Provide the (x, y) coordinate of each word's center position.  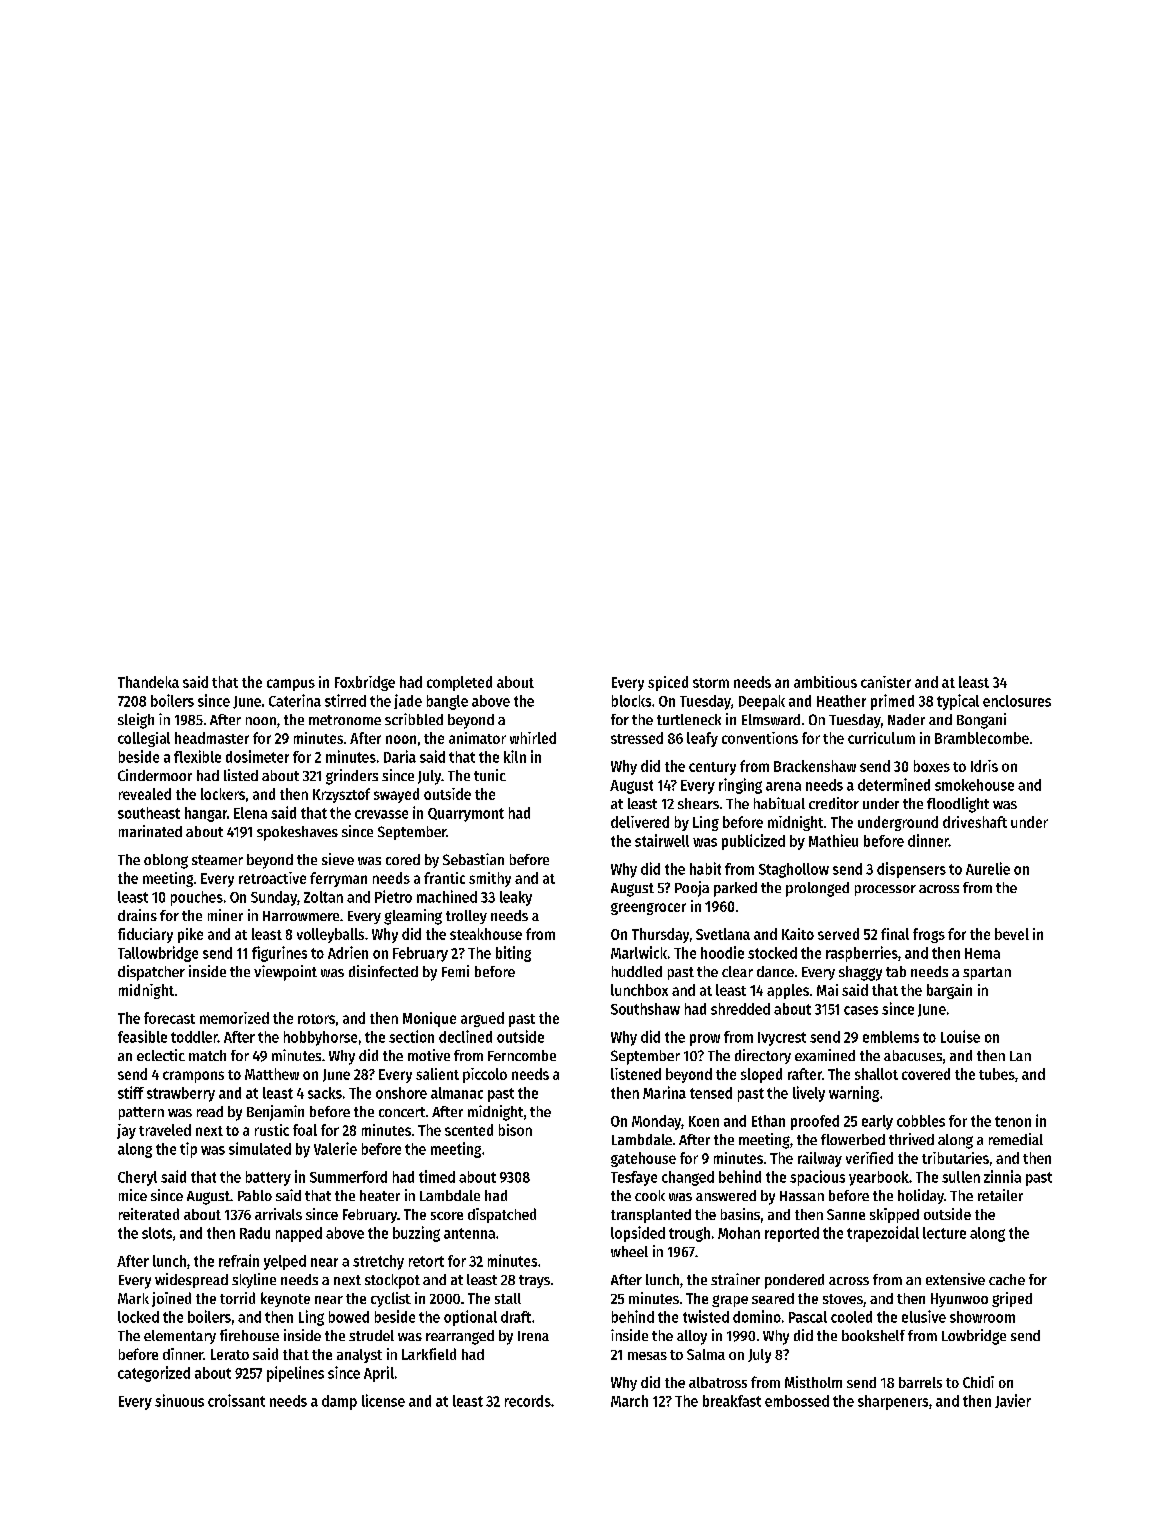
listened (636, 1074)
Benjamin (275, 1113)
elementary (180, 1337)
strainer (735, 1279)
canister (886, 682)
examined (825, 1055)
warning (854, 1094)
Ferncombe (522, 1055)
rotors (316, 1019)
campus (291, 685)
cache (1007, 1279)
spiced (668, 683)
